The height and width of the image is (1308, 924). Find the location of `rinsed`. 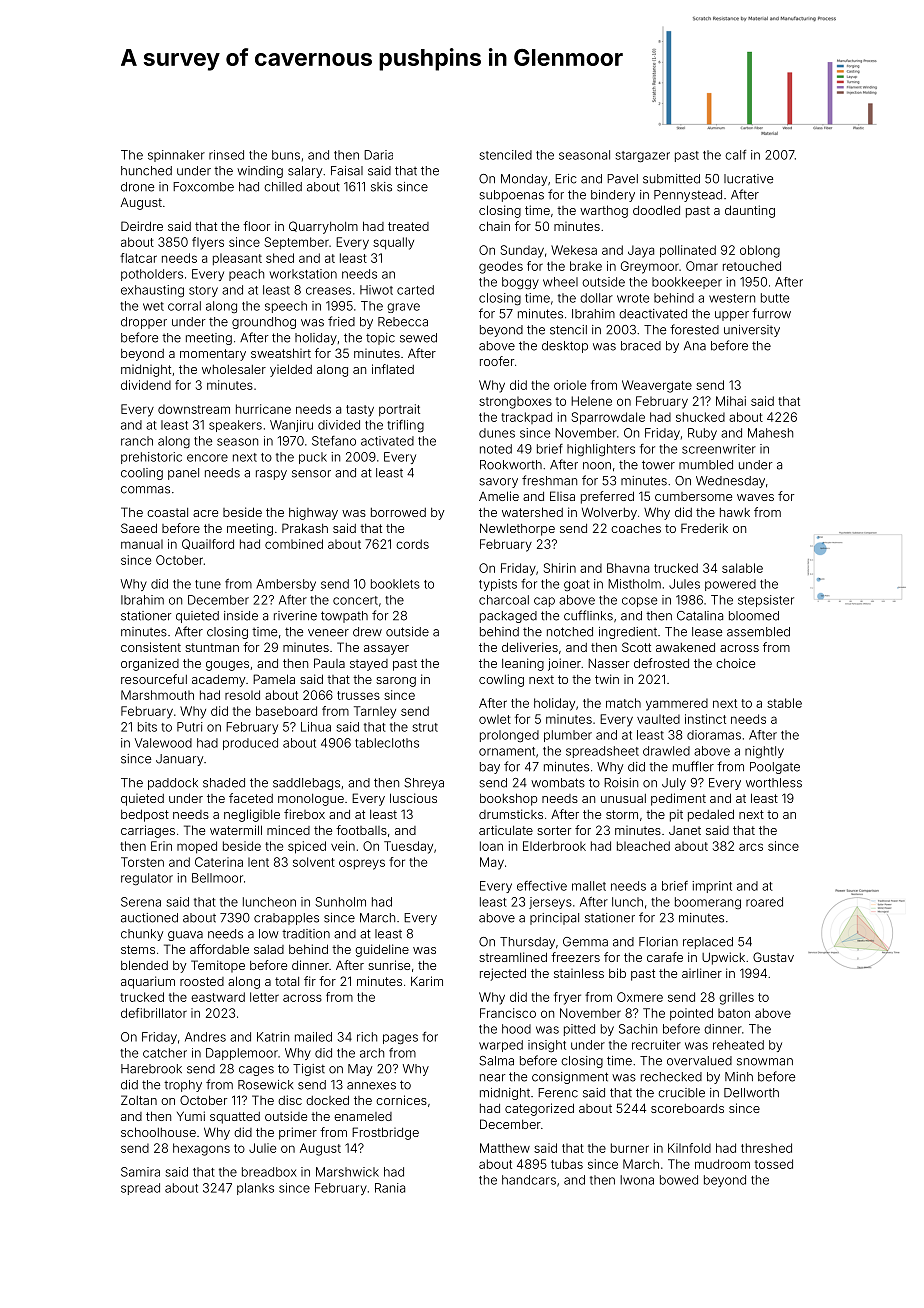

rinsed is located at coordinates (226, 155).
